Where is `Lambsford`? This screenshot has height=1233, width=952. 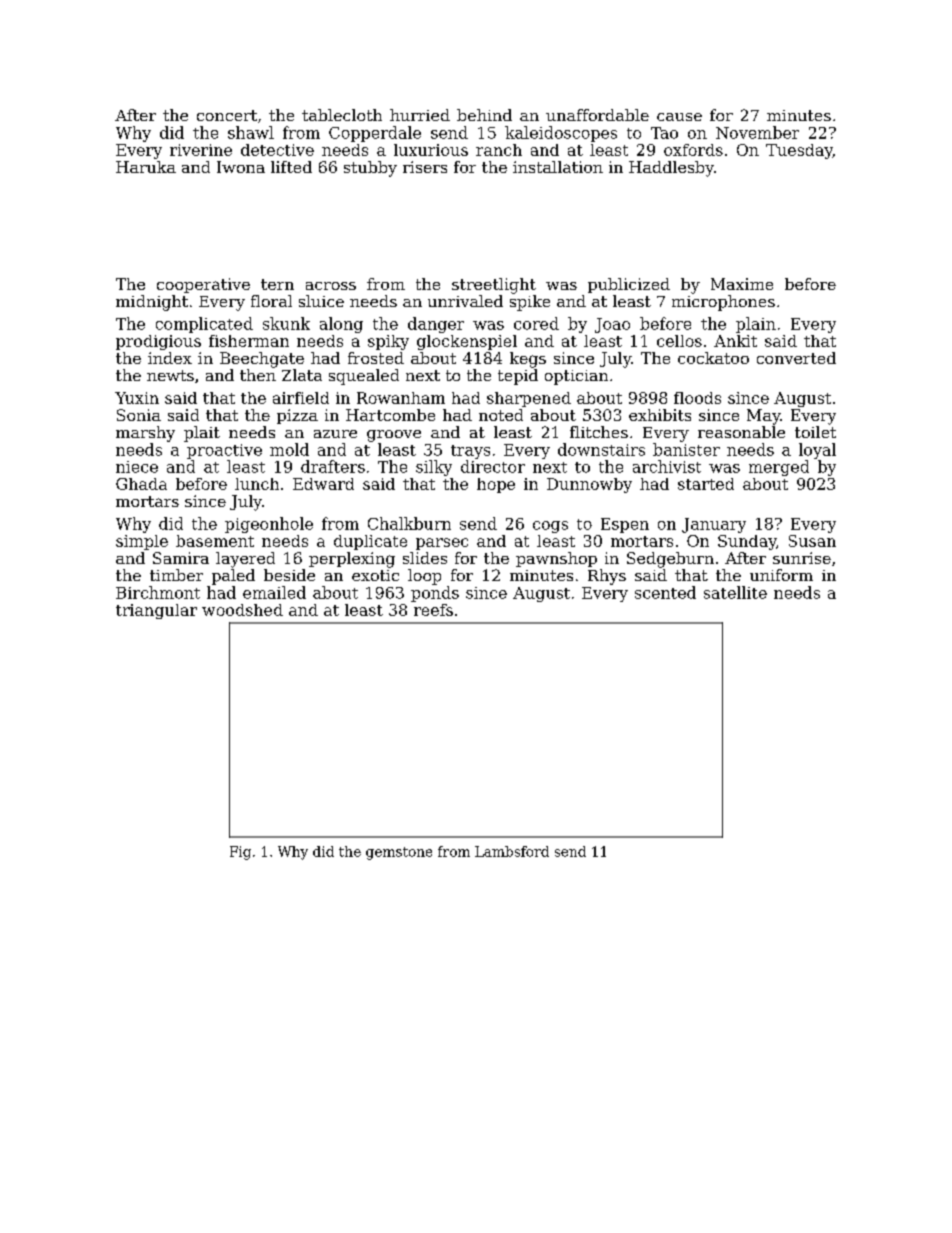 Lambsford is located at coordinates (512, 851).
